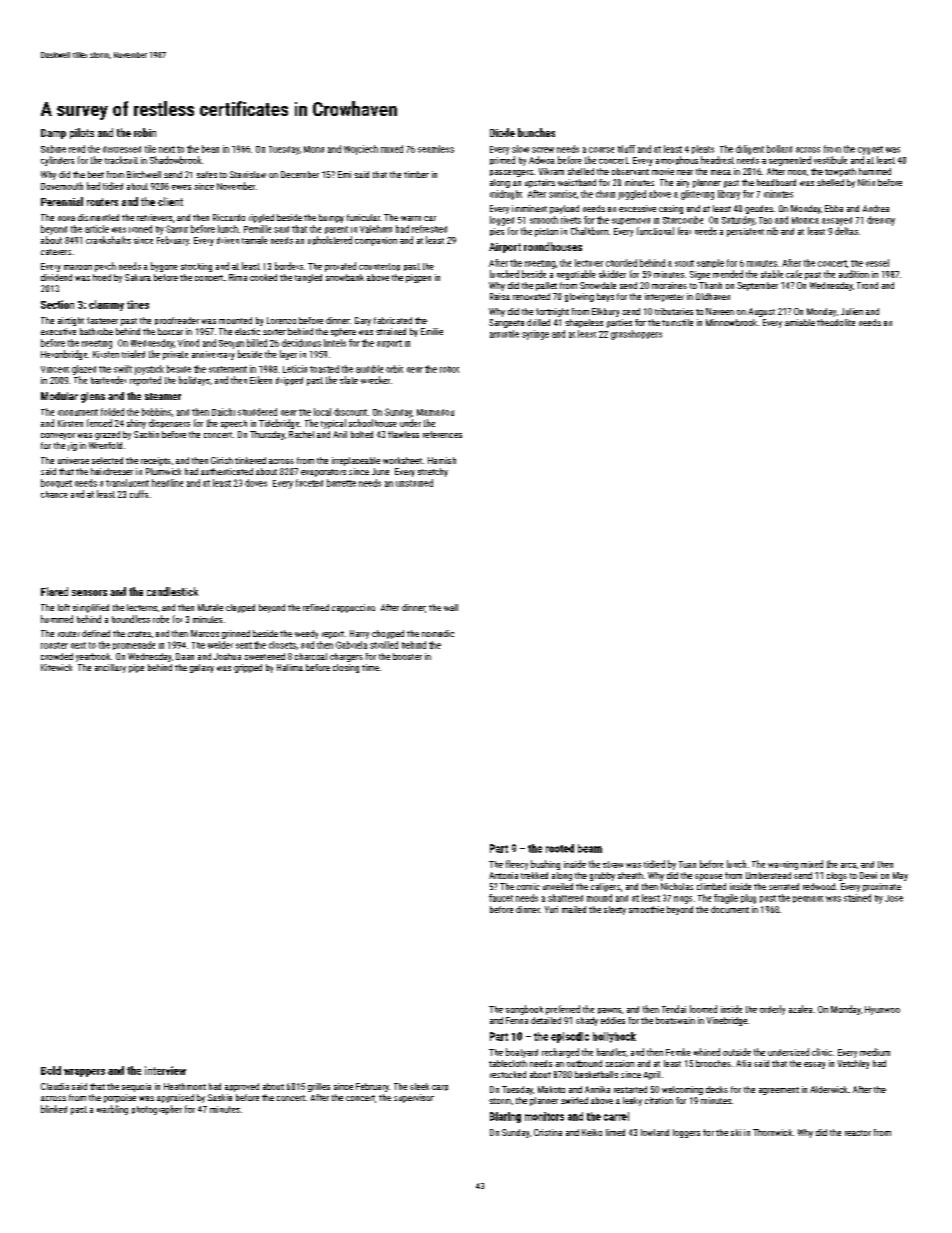 This page has height=1233, width=952. Describe the element at coordinates (502, 132) in the page. I see `Diode` at that location.
